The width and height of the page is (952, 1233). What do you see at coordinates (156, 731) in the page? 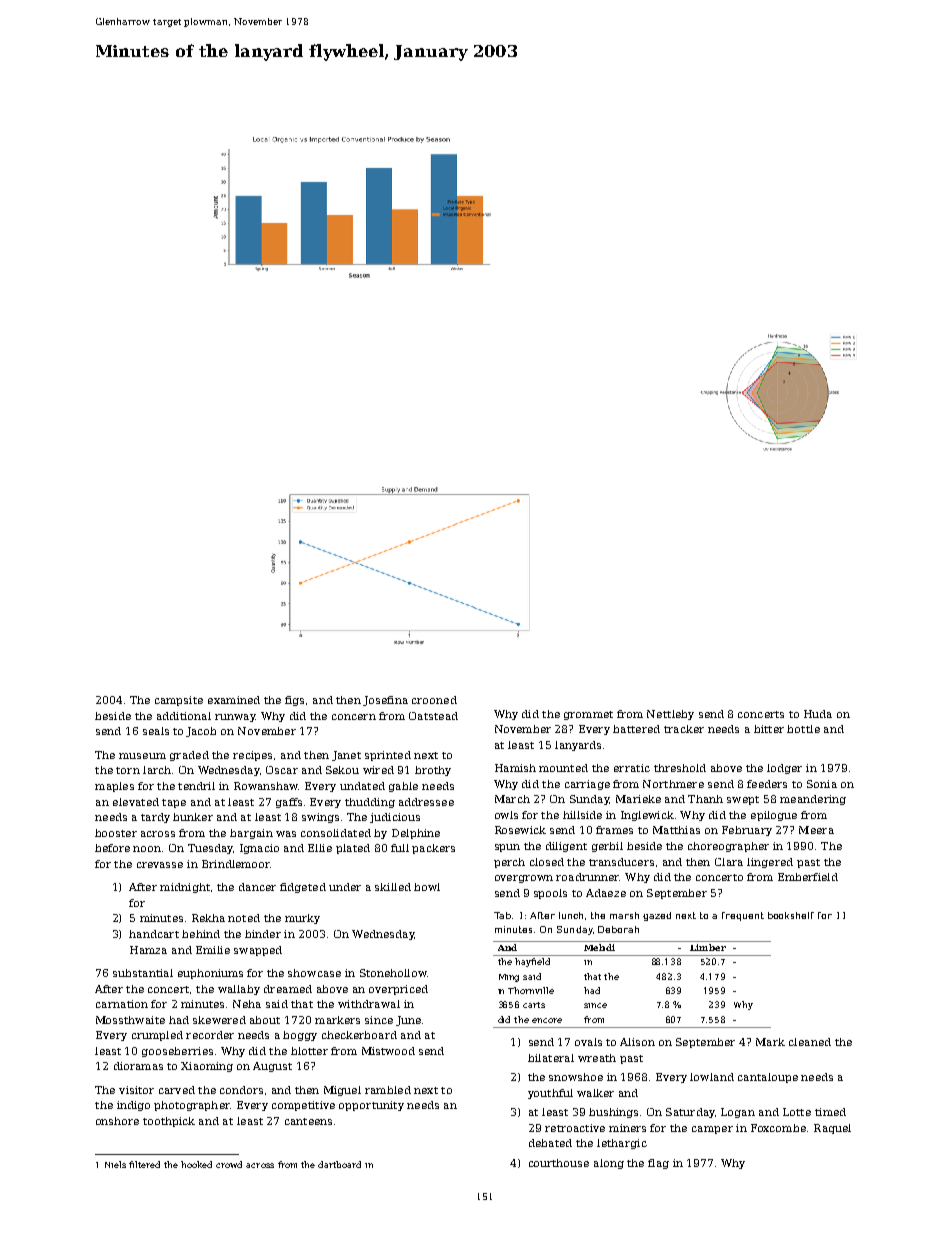
I see `seals` at bounding box center [156, 731].
